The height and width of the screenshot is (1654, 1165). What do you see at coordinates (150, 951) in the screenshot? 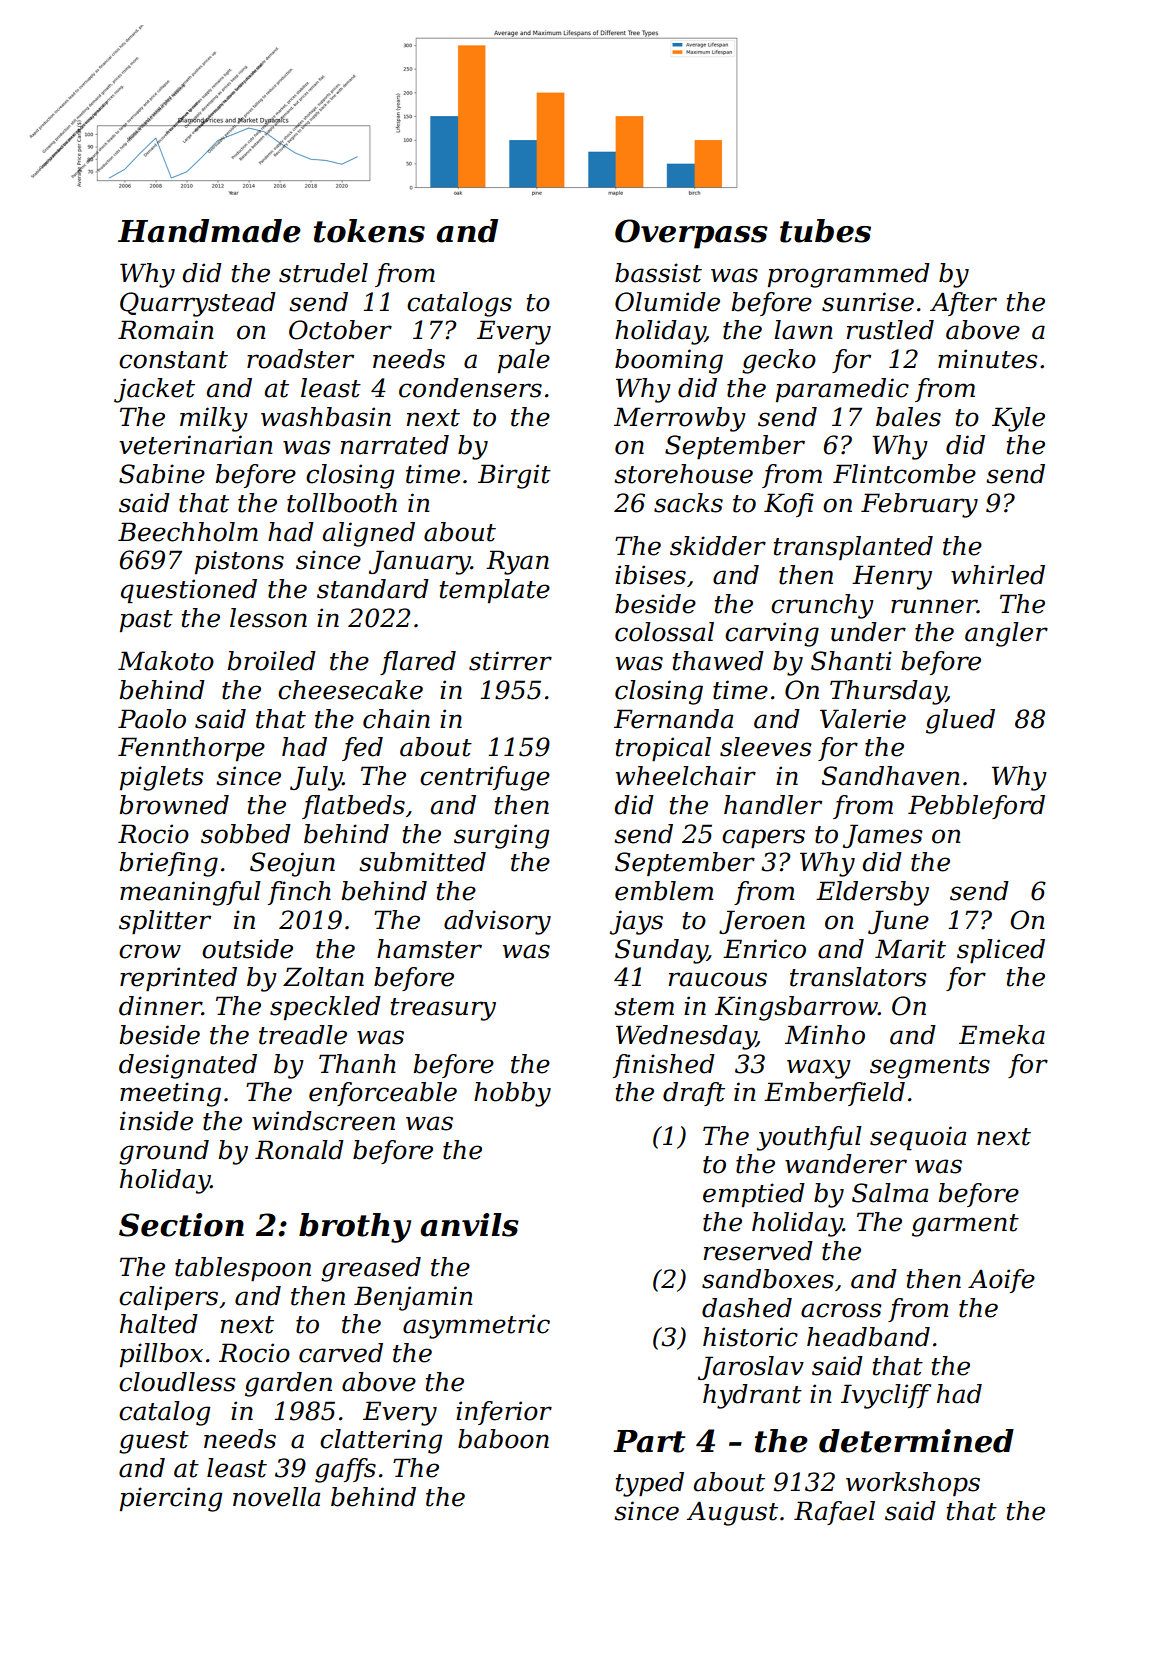
I see `crow` at bounding box center [150, 951].
